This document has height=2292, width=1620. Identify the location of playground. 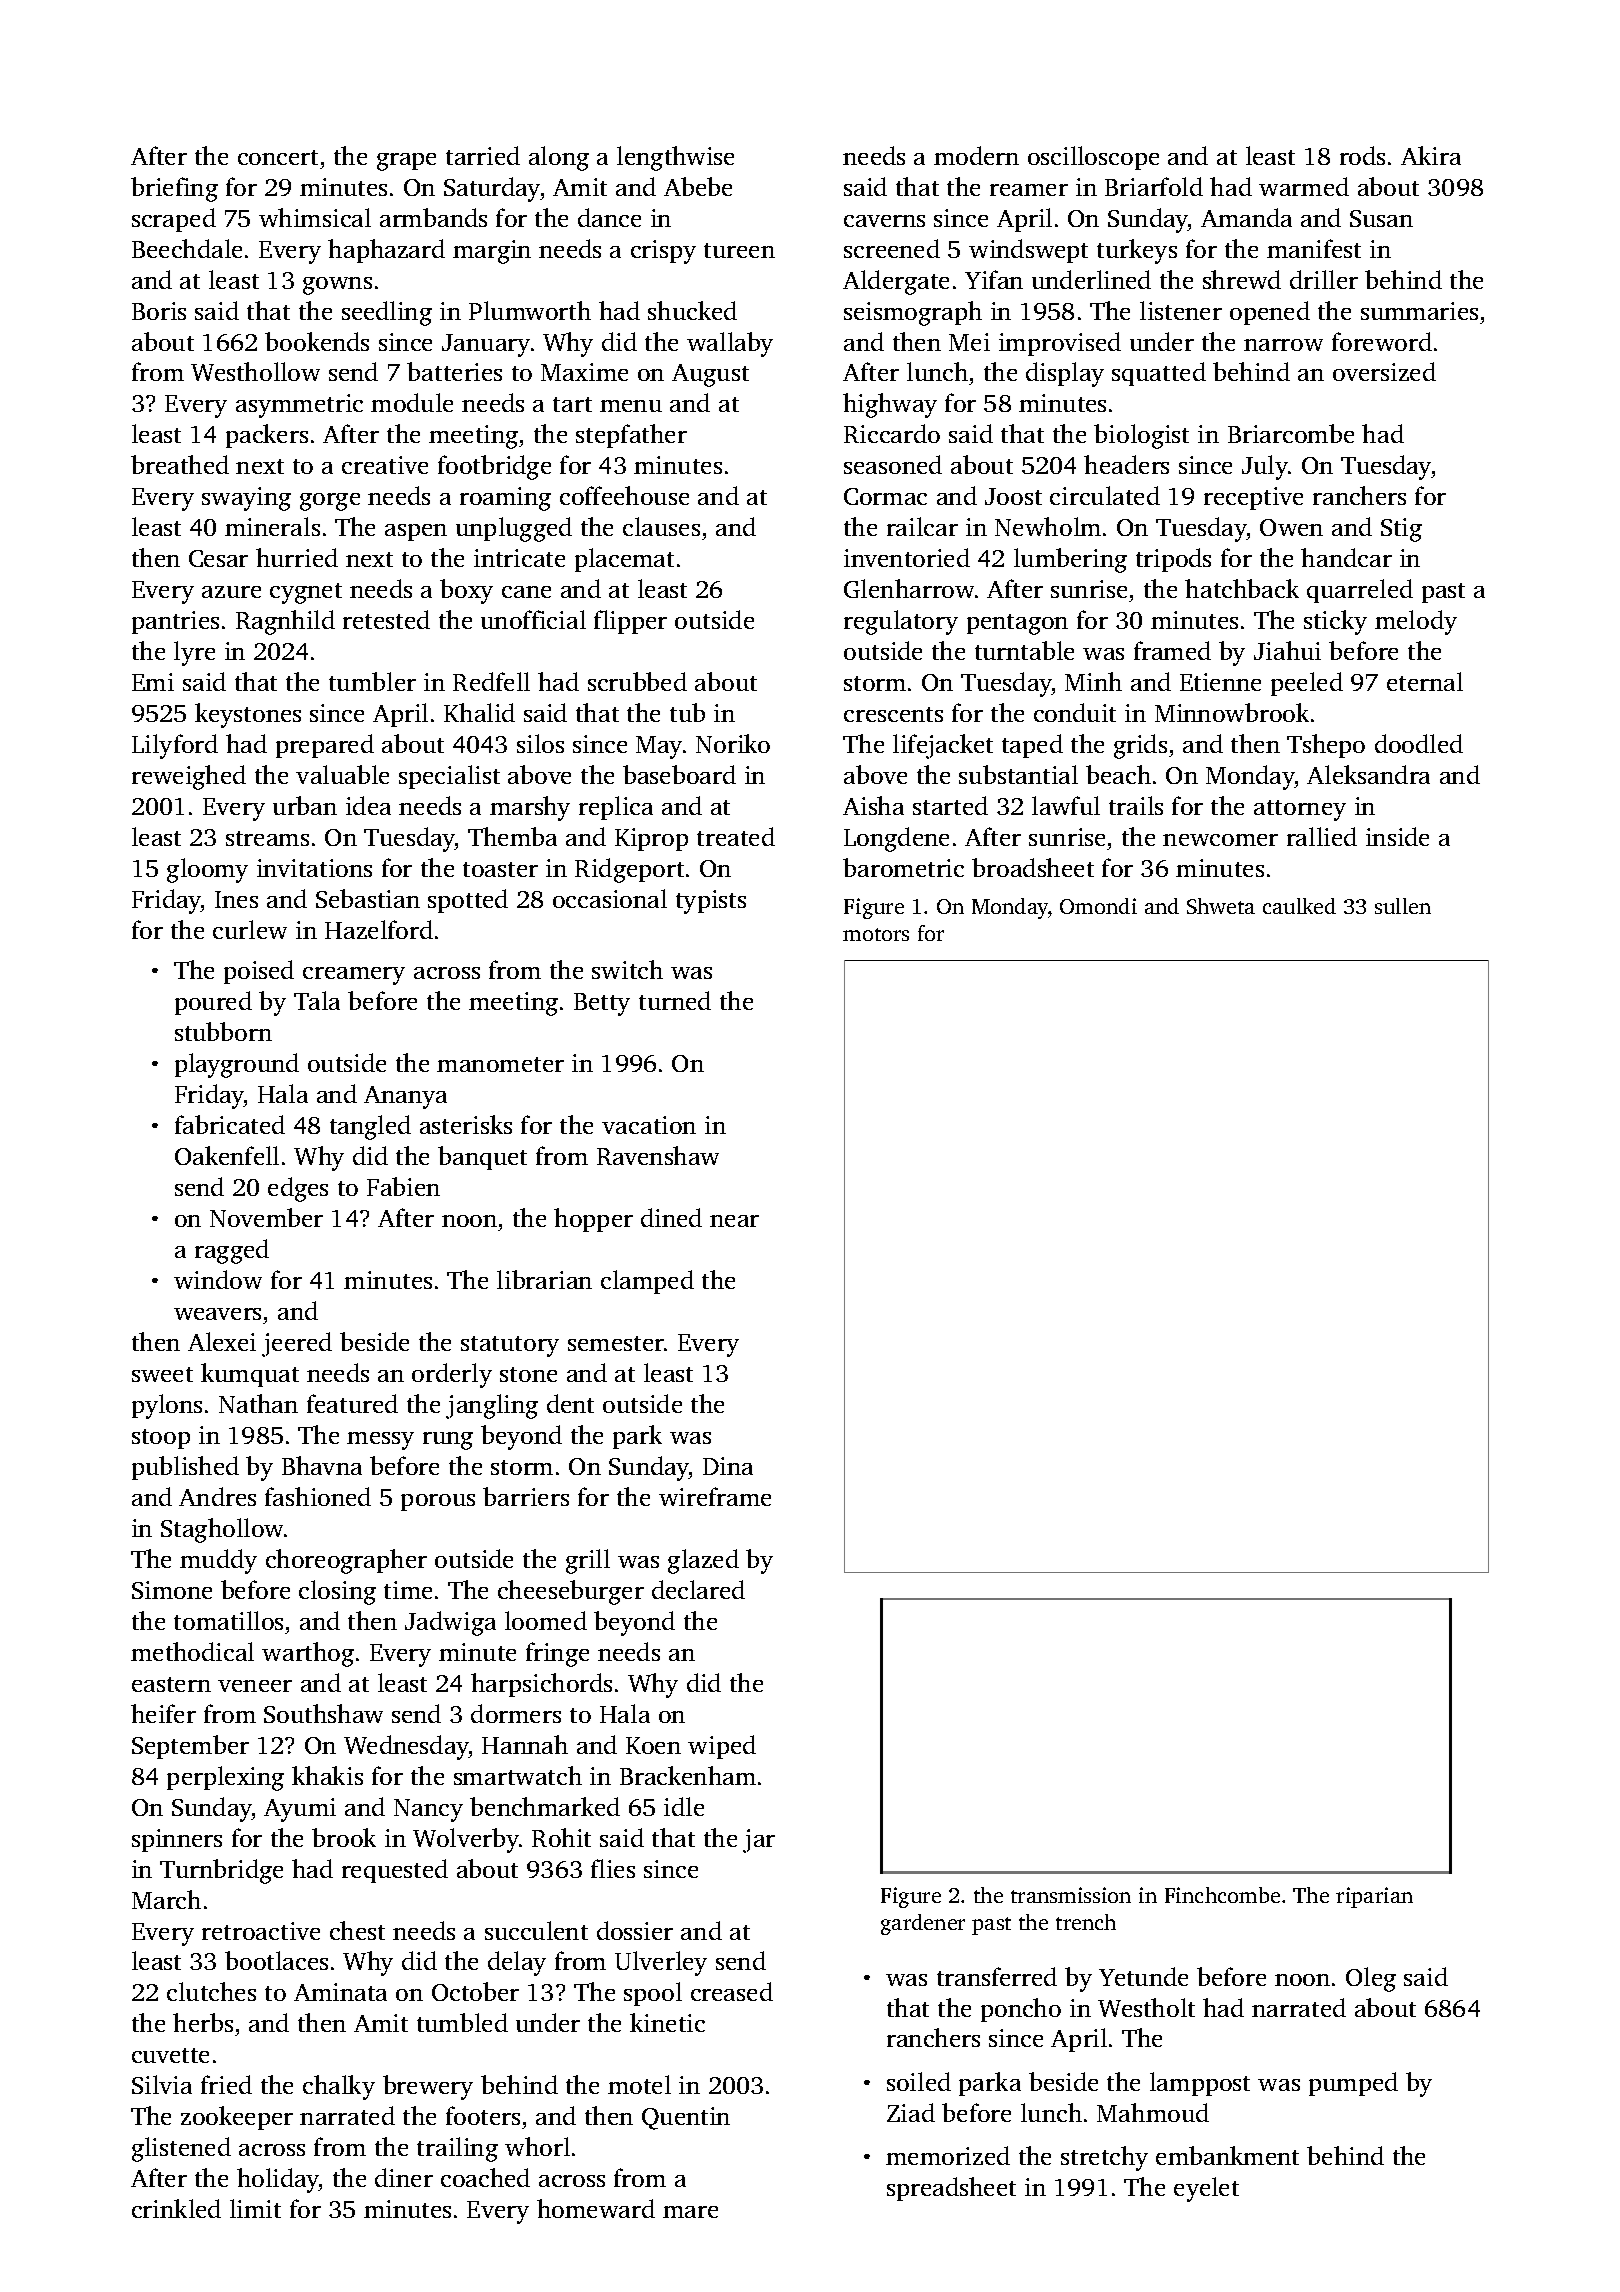
(237, 1065).
